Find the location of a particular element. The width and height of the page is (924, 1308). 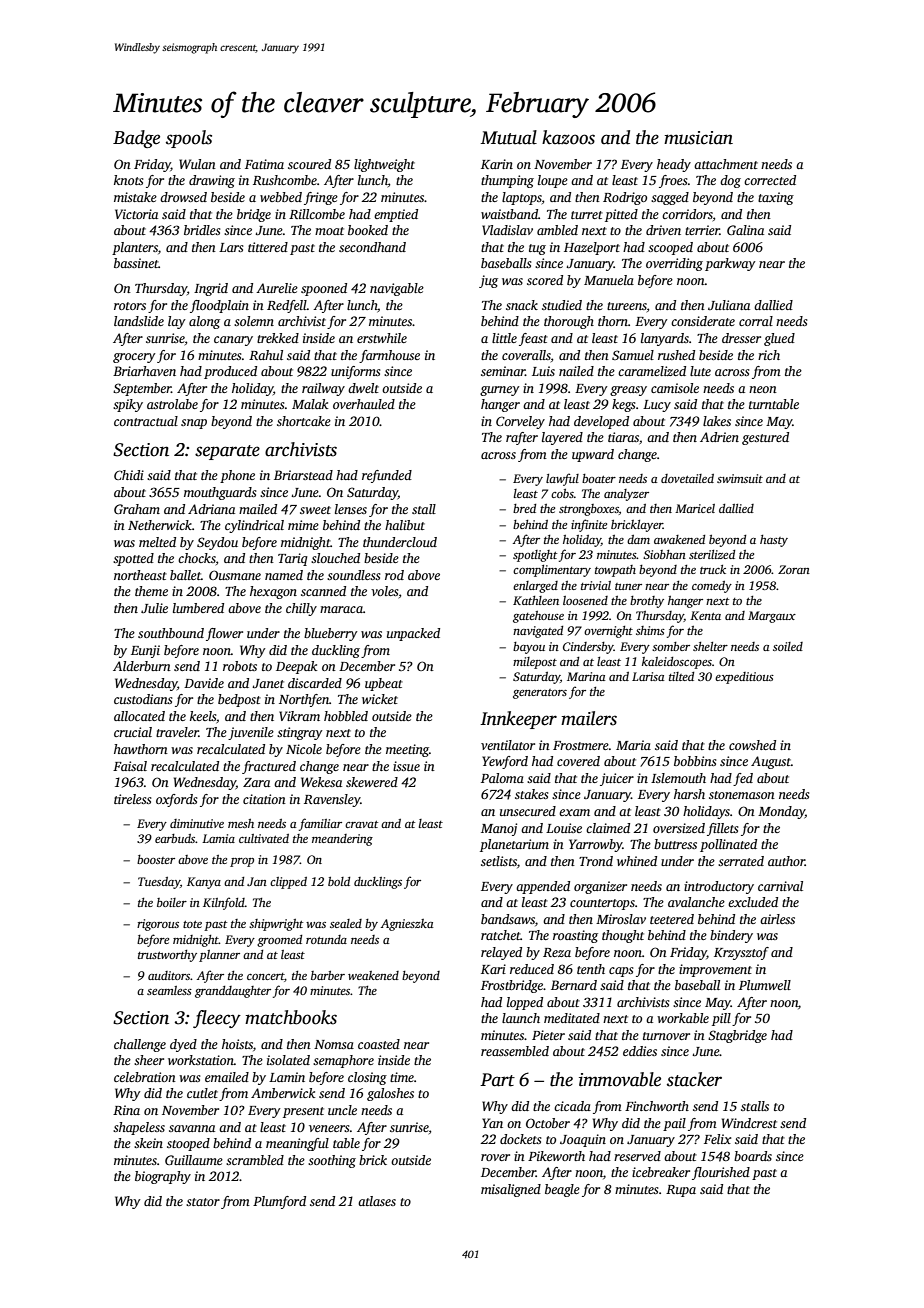

Siobhan is located at coordinates (664, 554).
